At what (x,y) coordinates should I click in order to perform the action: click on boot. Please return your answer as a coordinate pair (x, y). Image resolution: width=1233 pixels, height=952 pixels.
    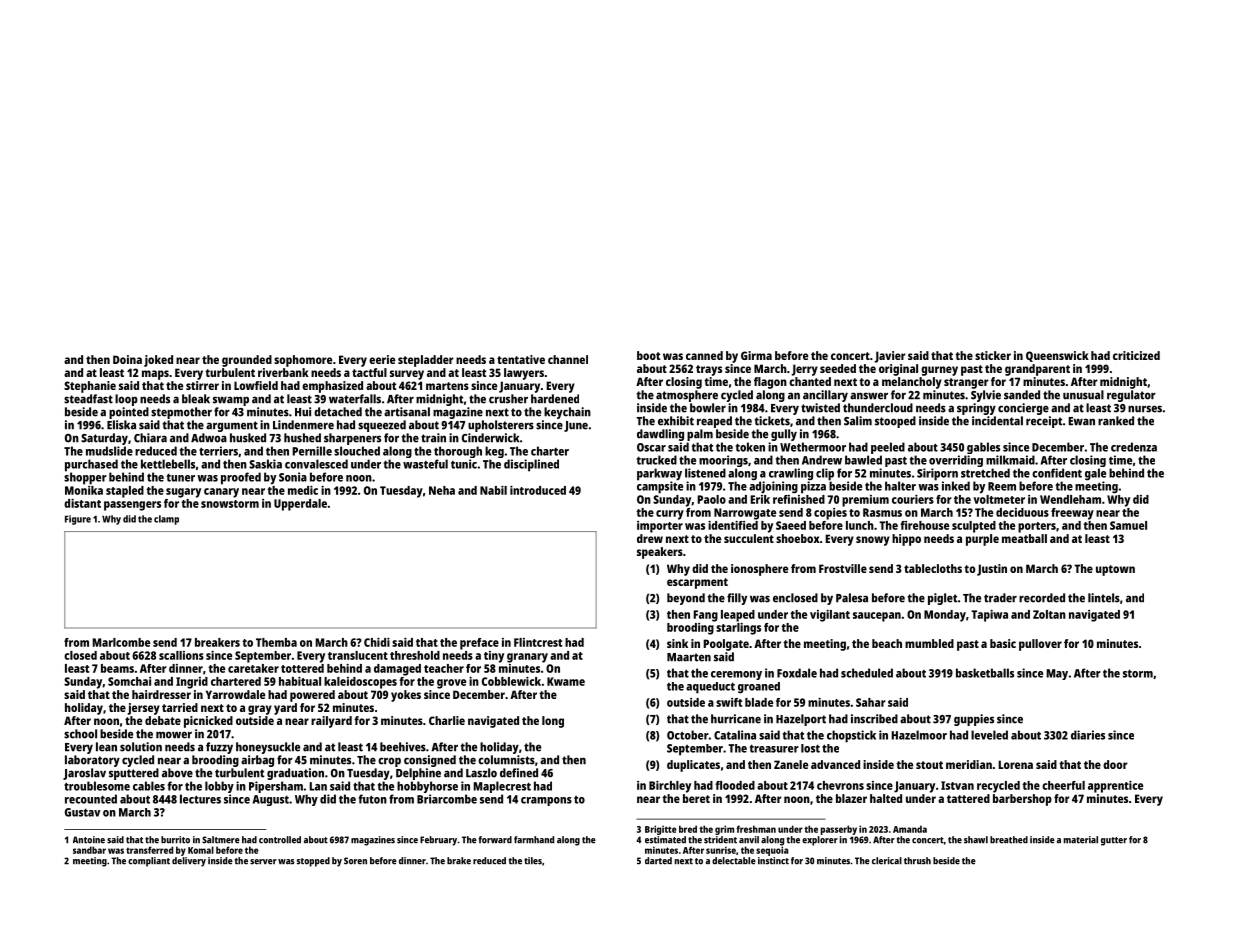
    Looking at the image, I should click on (648, 355).
